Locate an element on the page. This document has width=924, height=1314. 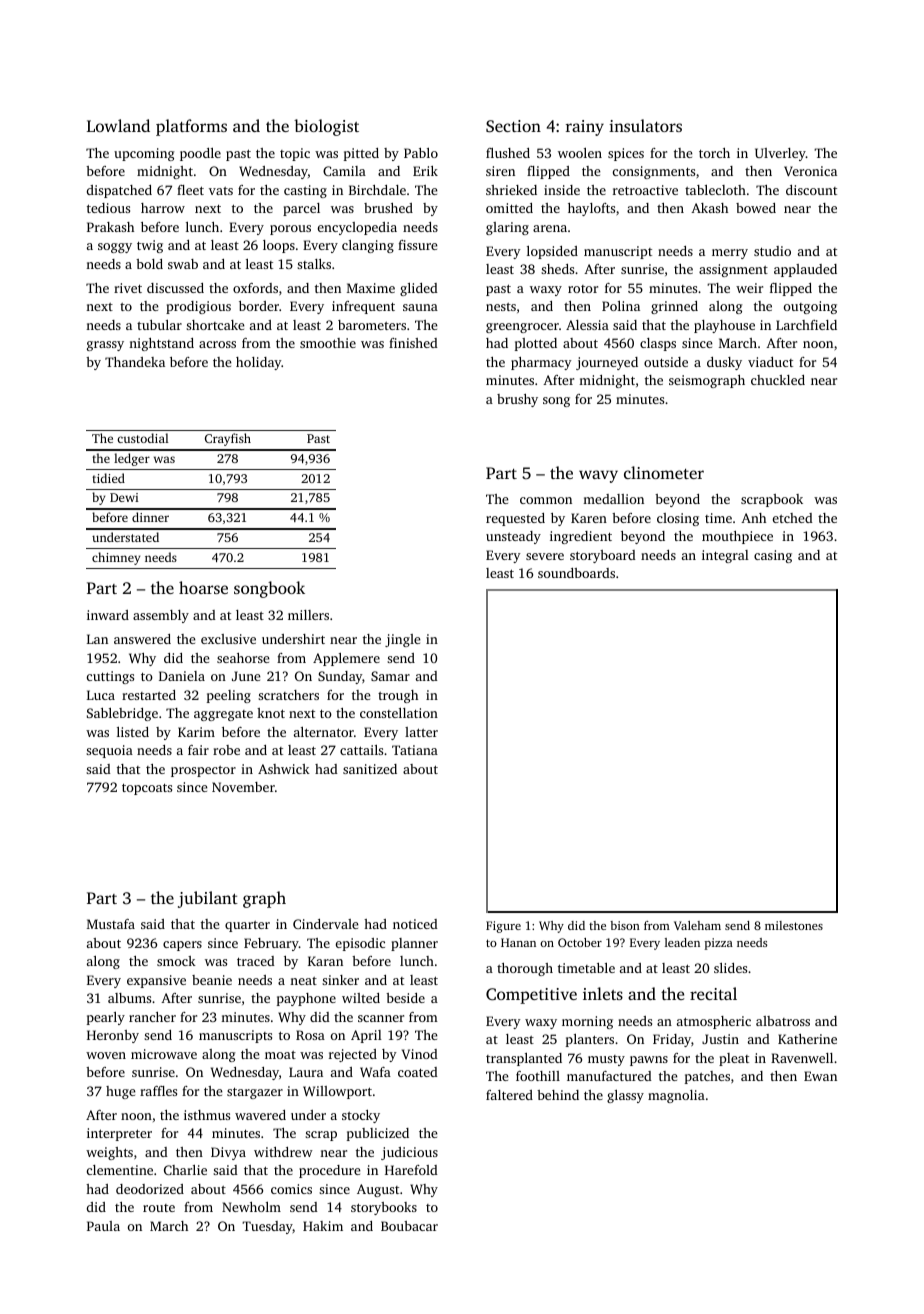
fissure is located at coordinates (418, 245).
